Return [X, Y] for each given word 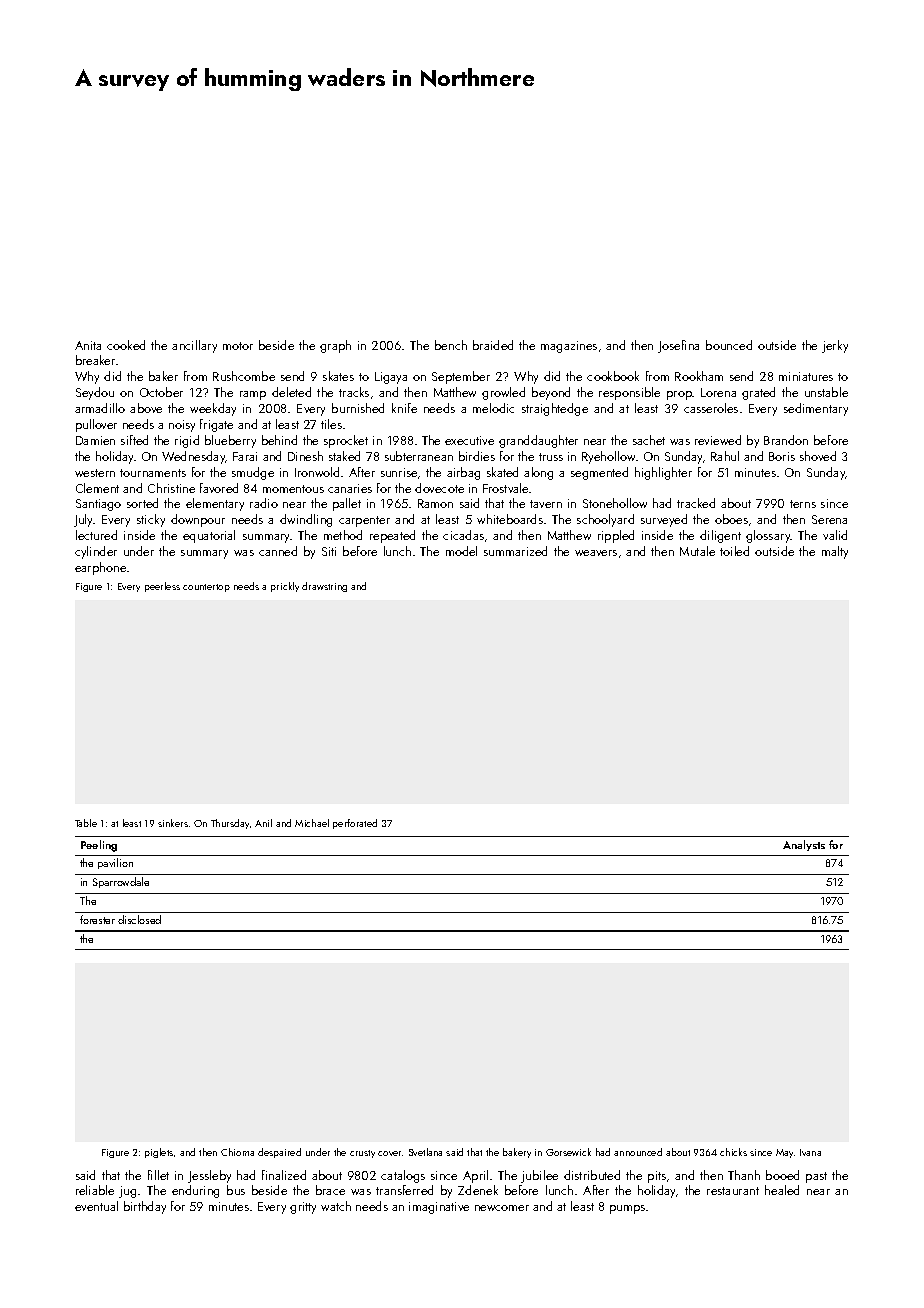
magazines [569, 347]
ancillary [194, 346]
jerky [835, 346]
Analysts [804, 845]
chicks [733, 1152]
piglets [159, 1153]
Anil [263, 823]
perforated [355, 824]
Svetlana [425, 1152]
